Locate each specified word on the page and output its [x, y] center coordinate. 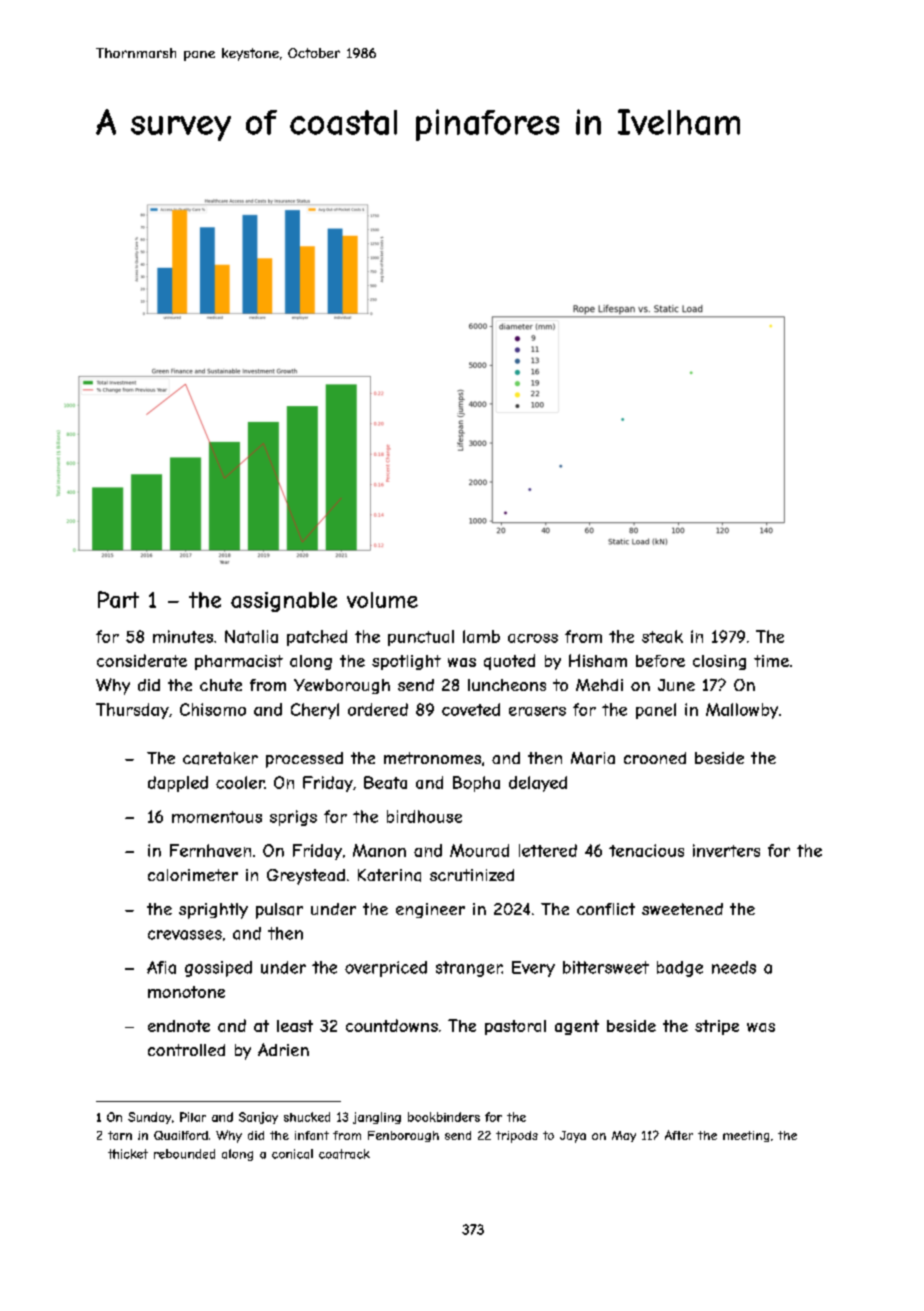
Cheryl [315, 711]
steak [662, 636]
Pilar [193, 1117]
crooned [655, 758]
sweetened [682, 909]
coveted [471, 709]
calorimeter [193, 875]
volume [382, 600]
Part [118, 599]
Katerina [389, 875]
